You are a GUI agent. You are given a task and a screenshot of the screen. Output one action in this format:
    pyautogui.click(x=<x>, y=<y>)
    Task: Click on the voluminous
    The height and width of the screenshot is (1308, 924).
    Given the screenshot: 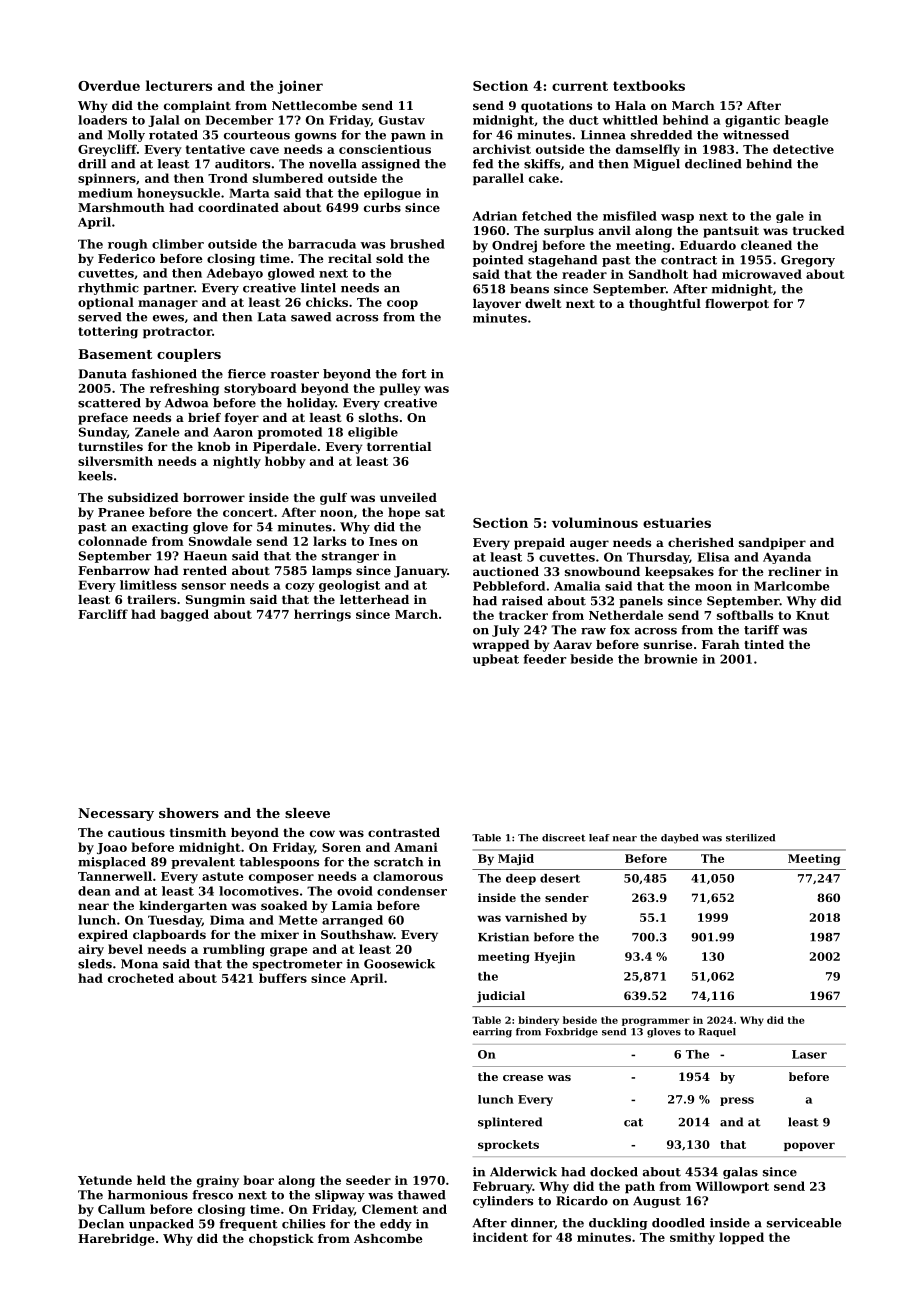 What is the action you would take?
    pyautogui.click(x=595, y=522)
